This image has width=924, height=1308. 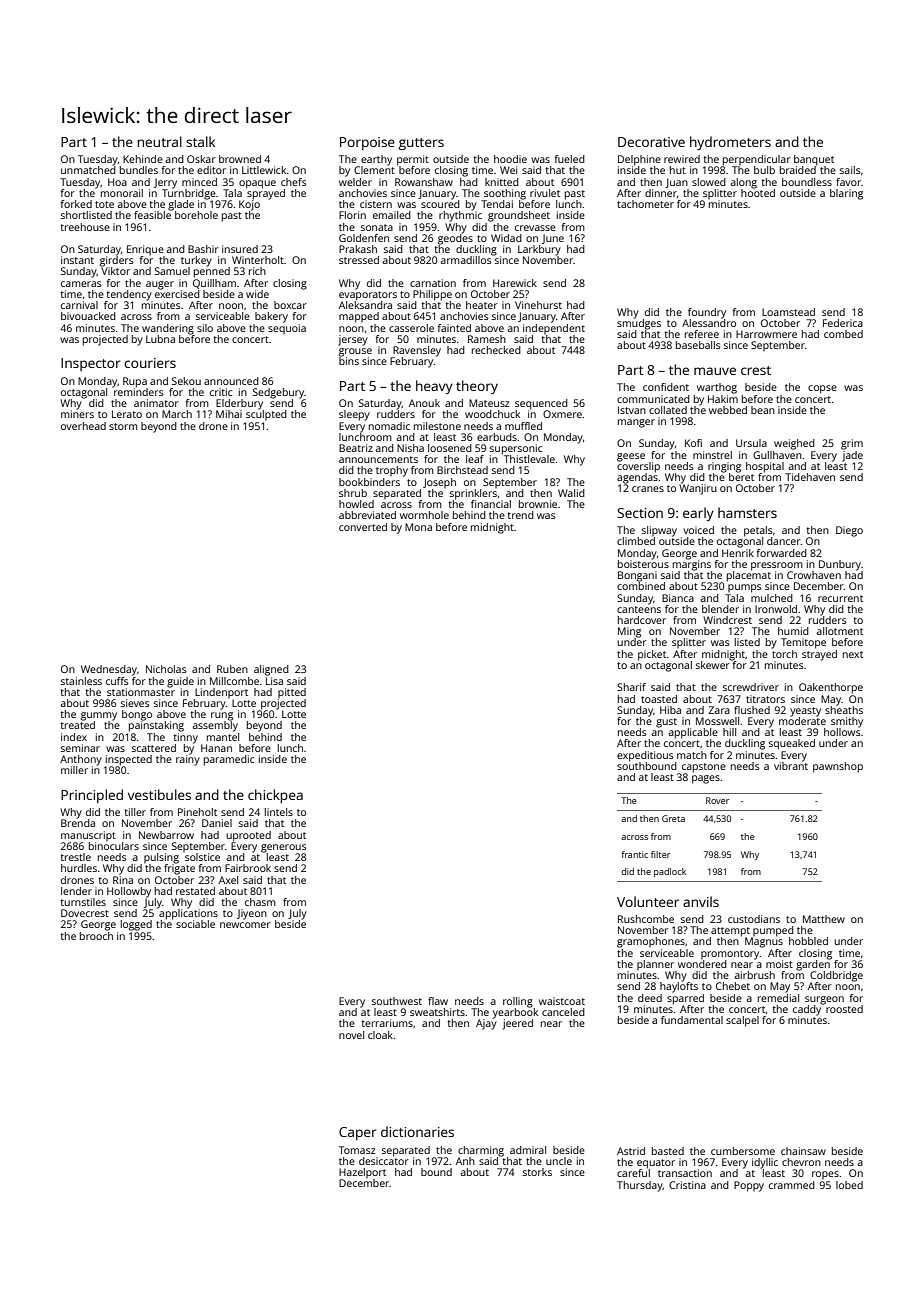 I want to click on neutral, so click(x=159, y=141).
